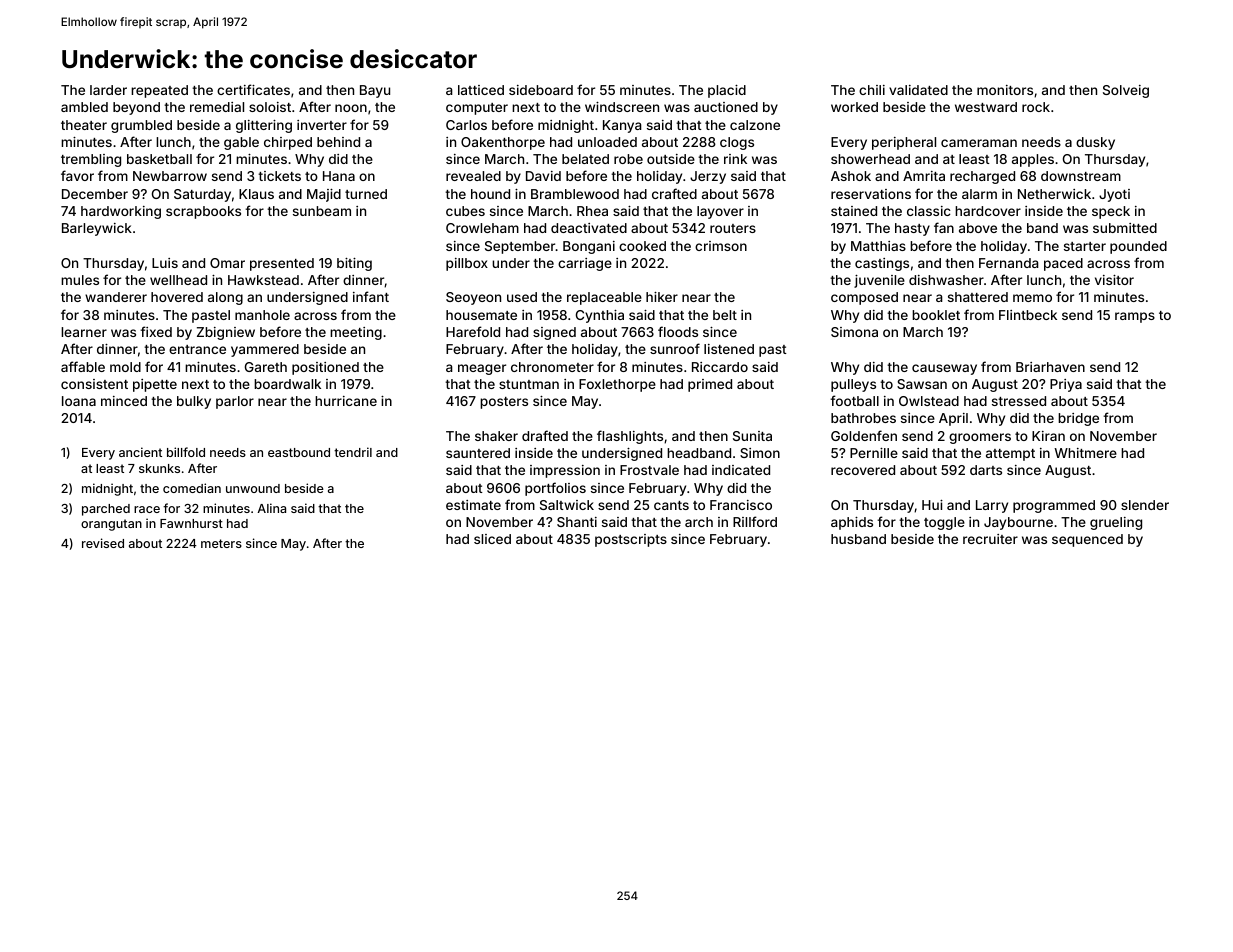 This document has height=952, width=1233. What do you see at coordinates (375, 91) in the document?
I see `Bayu` at bounding box center [375, 91].
